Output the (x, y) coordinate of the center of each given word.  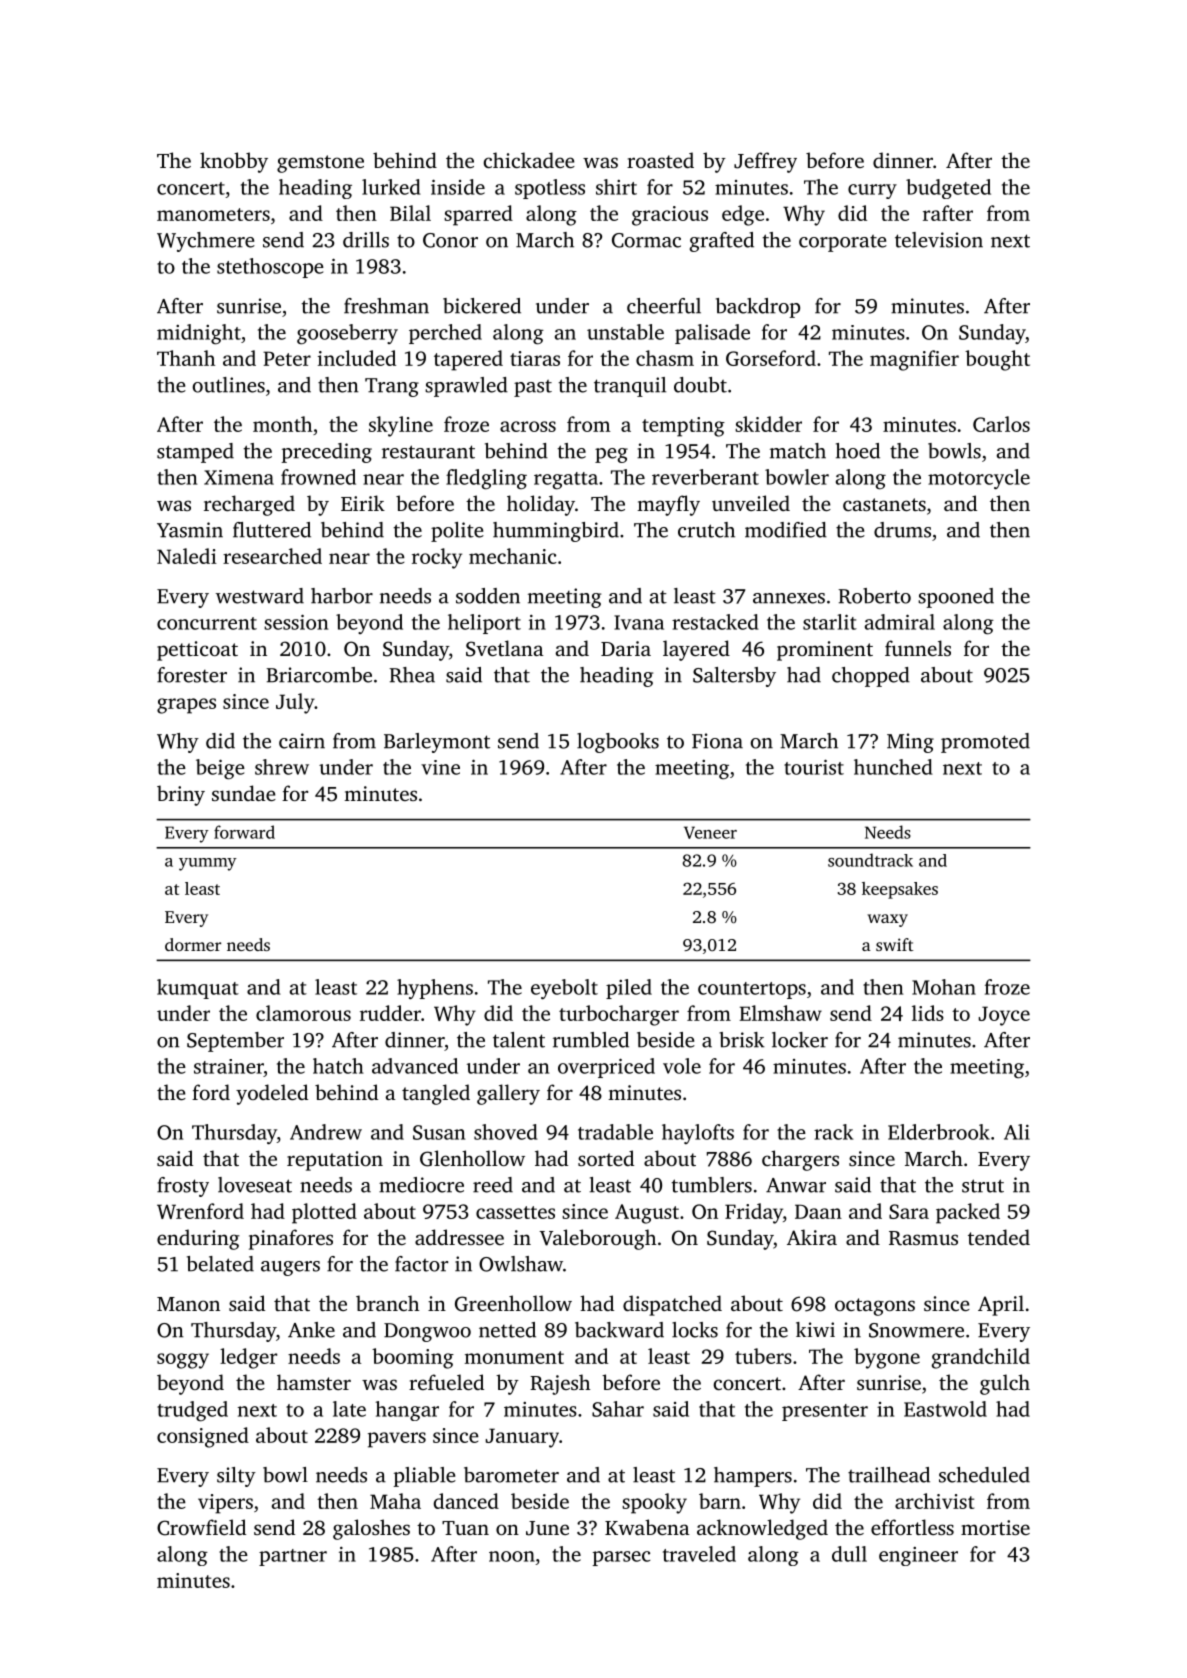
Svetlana (505, 648)
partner (293, 1557)
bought (997, 360)
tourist (814, 767)
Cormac (646, 240)
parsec (621, 1558)
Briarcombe (319, 675)
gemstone (320, 164)
